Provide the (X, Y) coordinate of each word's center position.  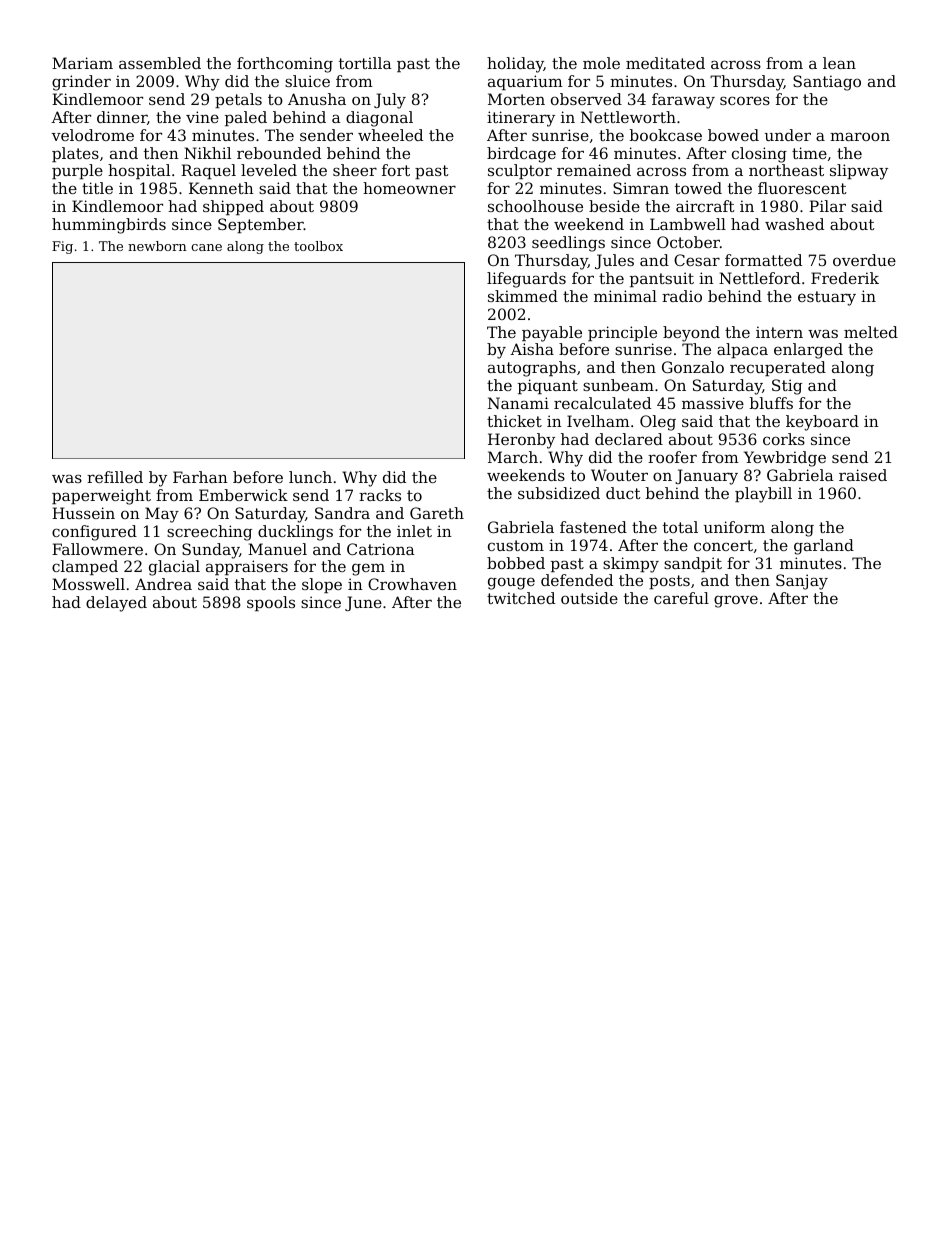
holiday (515, 65)
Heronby (521, 441)
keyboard (822, 423)
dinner (122, 117)
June (363, 603)
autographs (532, 369)
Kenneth (221, 188)
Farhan (200, 477)
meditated (665, 63)
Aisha (532, 349)
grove (736, 601)
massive (713, 403)
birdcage (521, 155)
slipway (859, 172)
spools (271, 603)
